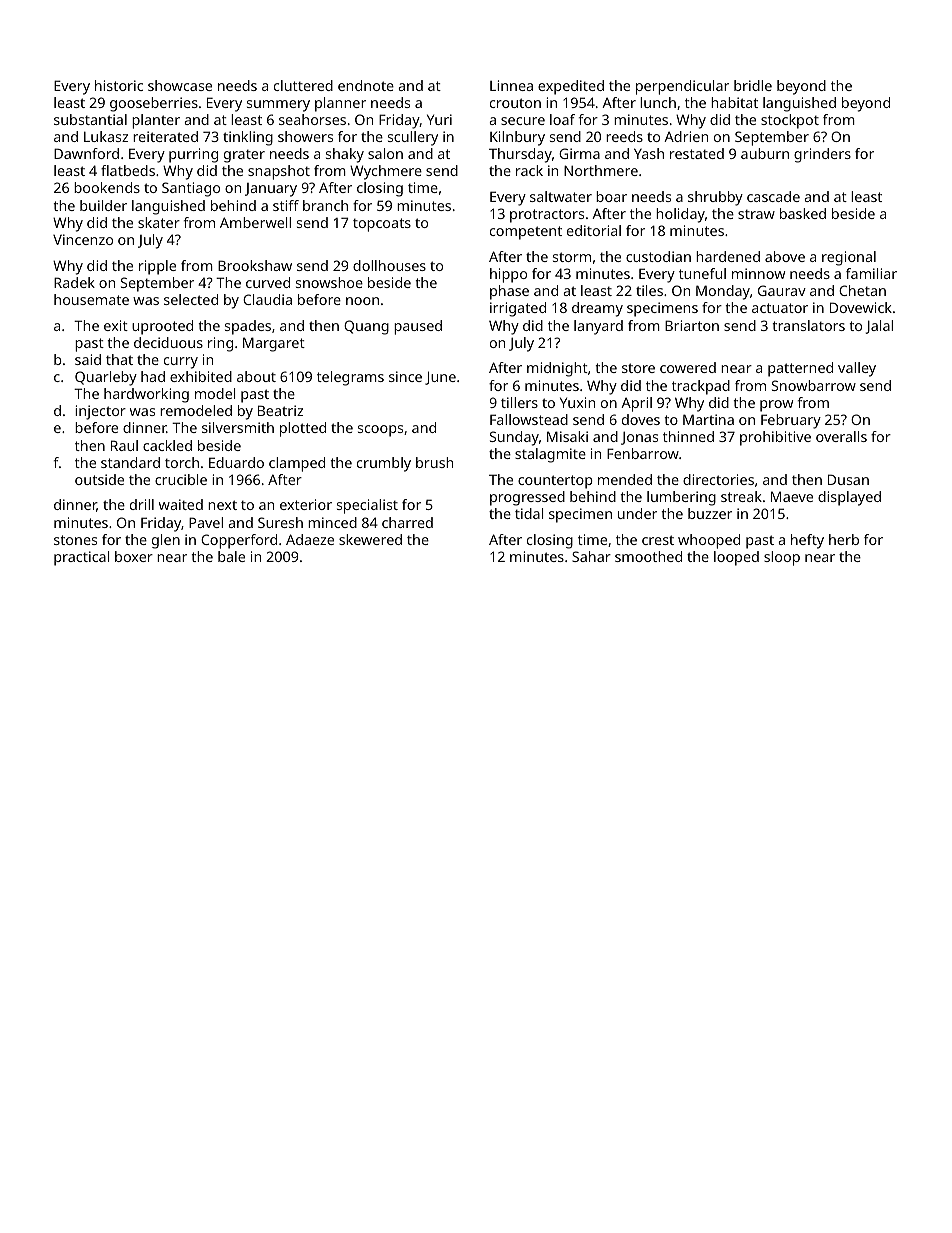 This screenshot has height=1233, width=952. I want to click on showcase, so click(180, 85).
